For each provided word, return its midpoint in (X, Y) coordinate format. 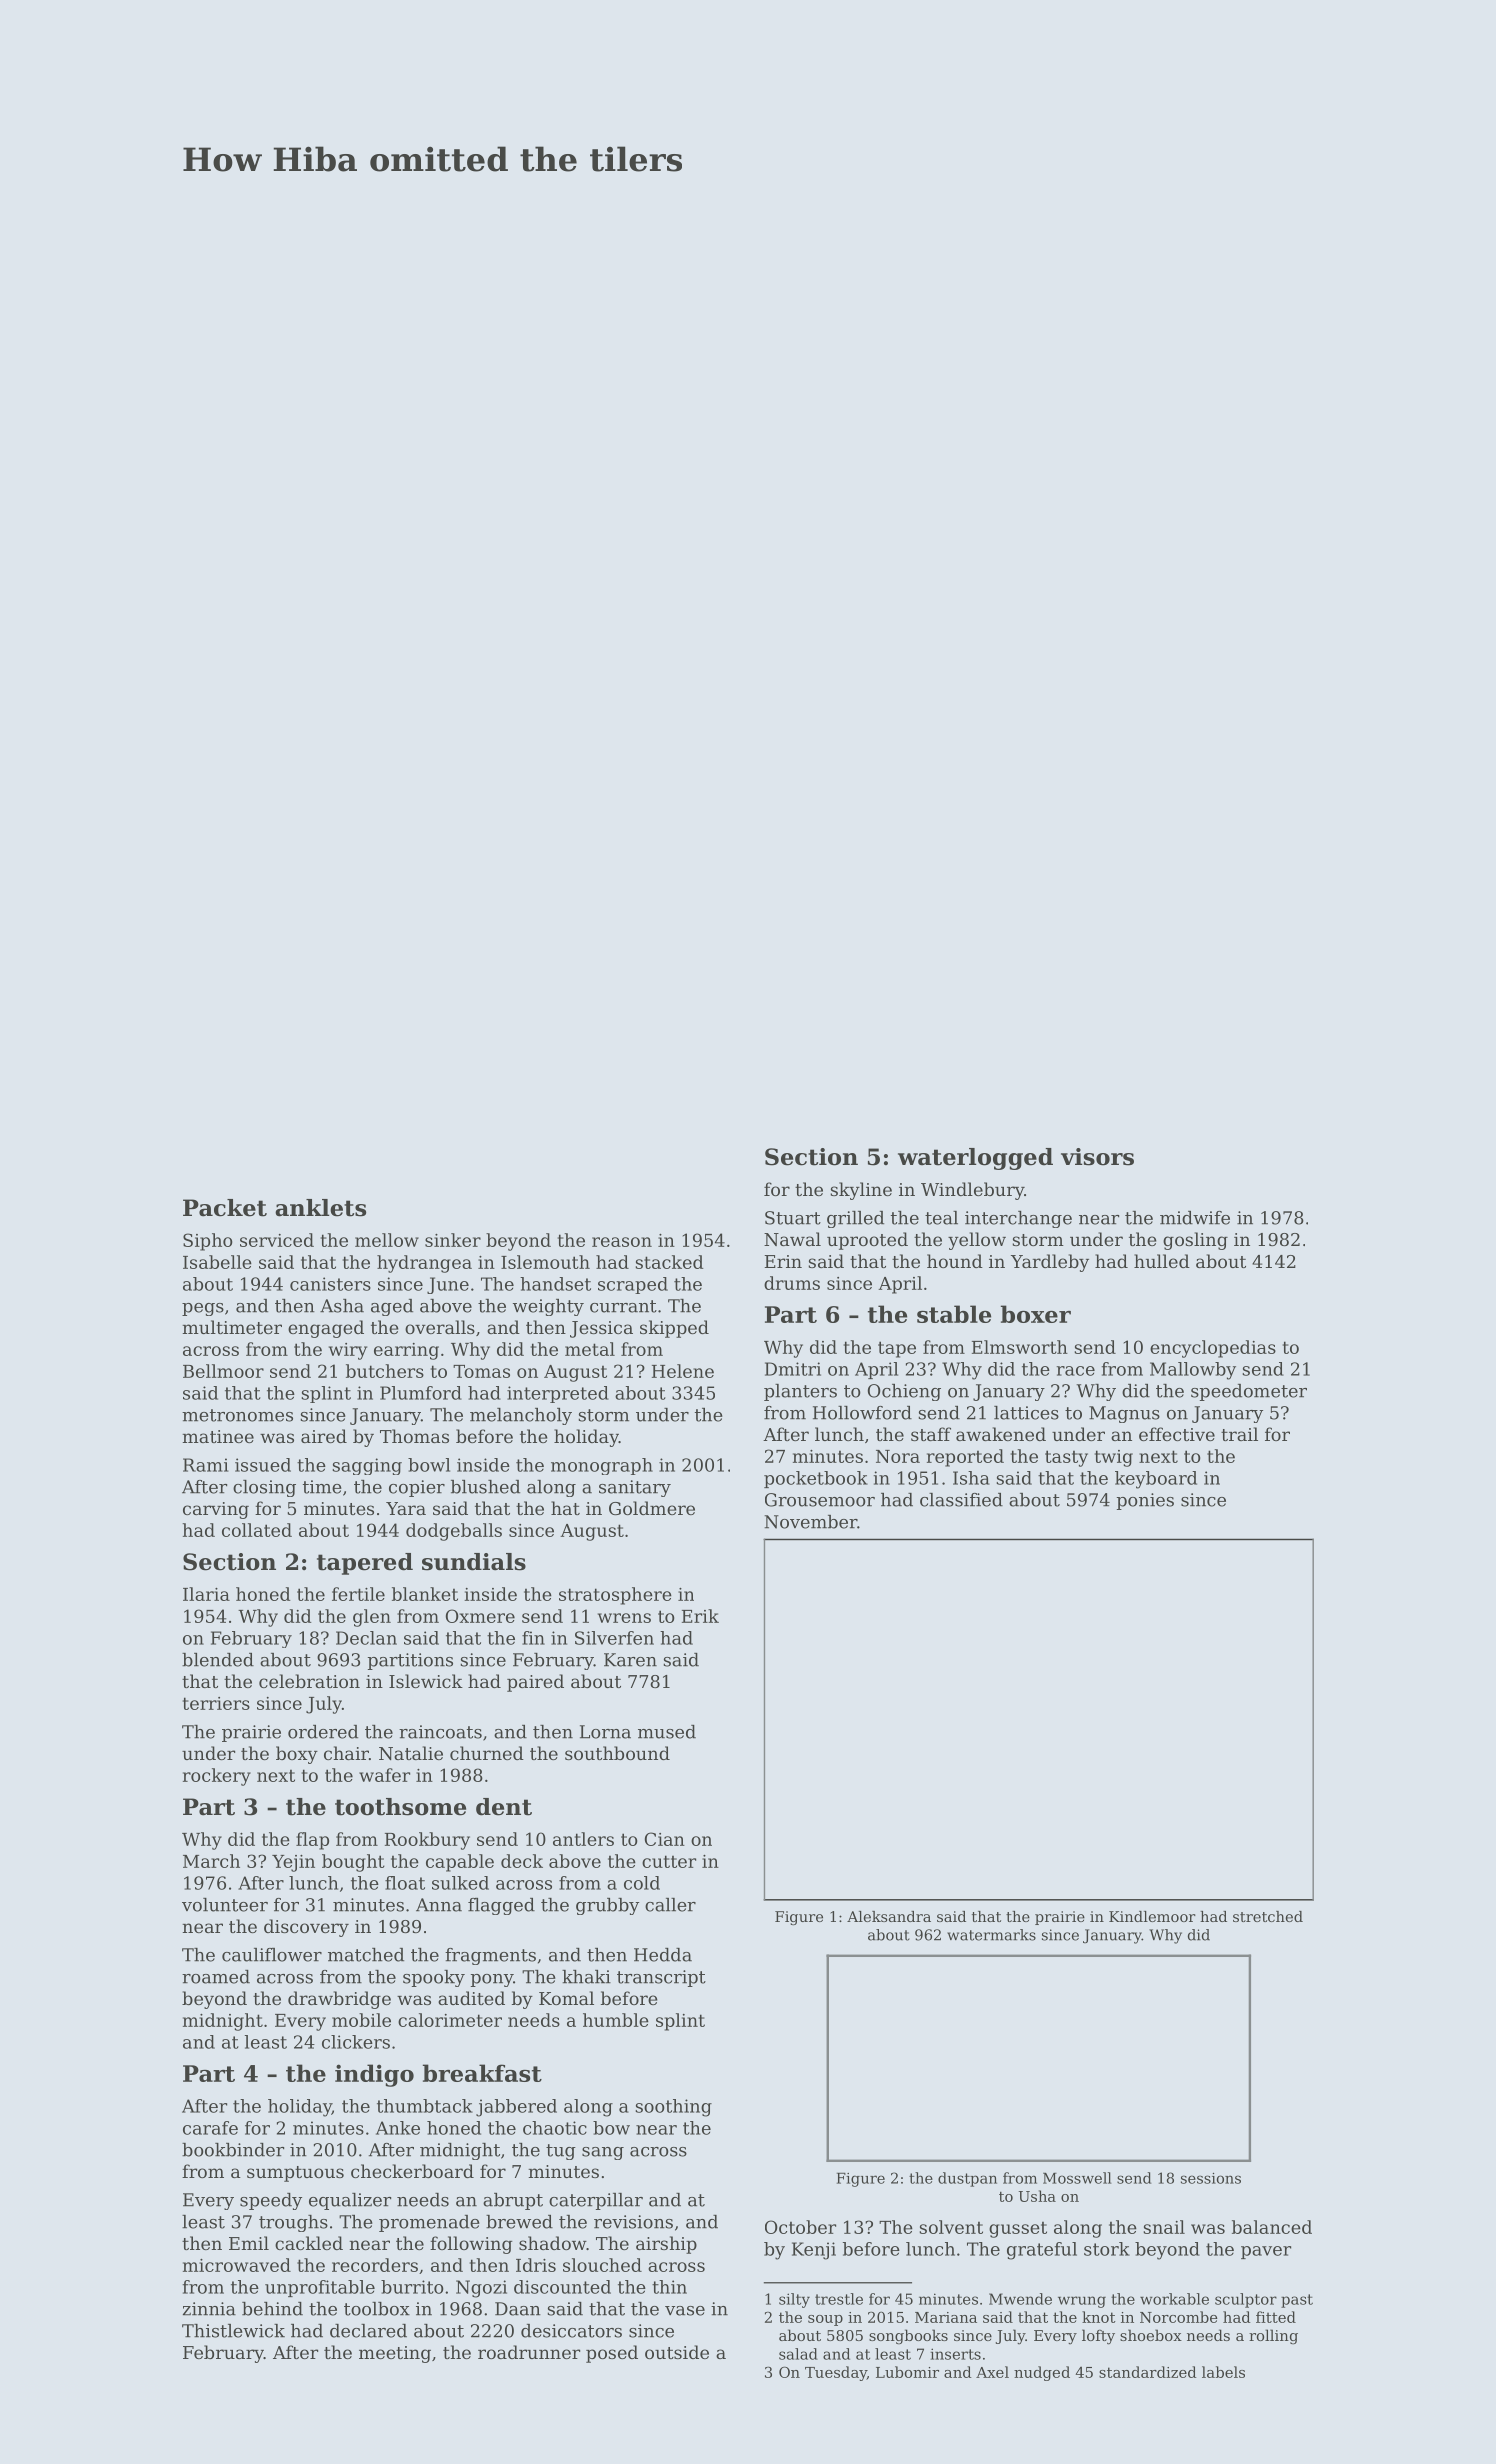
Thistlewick (233, 2331)
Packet (225, 1208)
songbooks (908, 2337)
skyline (861, 1191)
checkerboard (412, 2171)
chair (346, 1753)
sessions (1211, 2178)
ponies (1145, 1501)
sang (603, 2153)
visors (1097, 1157)
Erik (700, 1616)
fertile (358, 1594)
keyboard (1156, 1480)
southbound (617, 1753)
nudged (1042, 2373)
